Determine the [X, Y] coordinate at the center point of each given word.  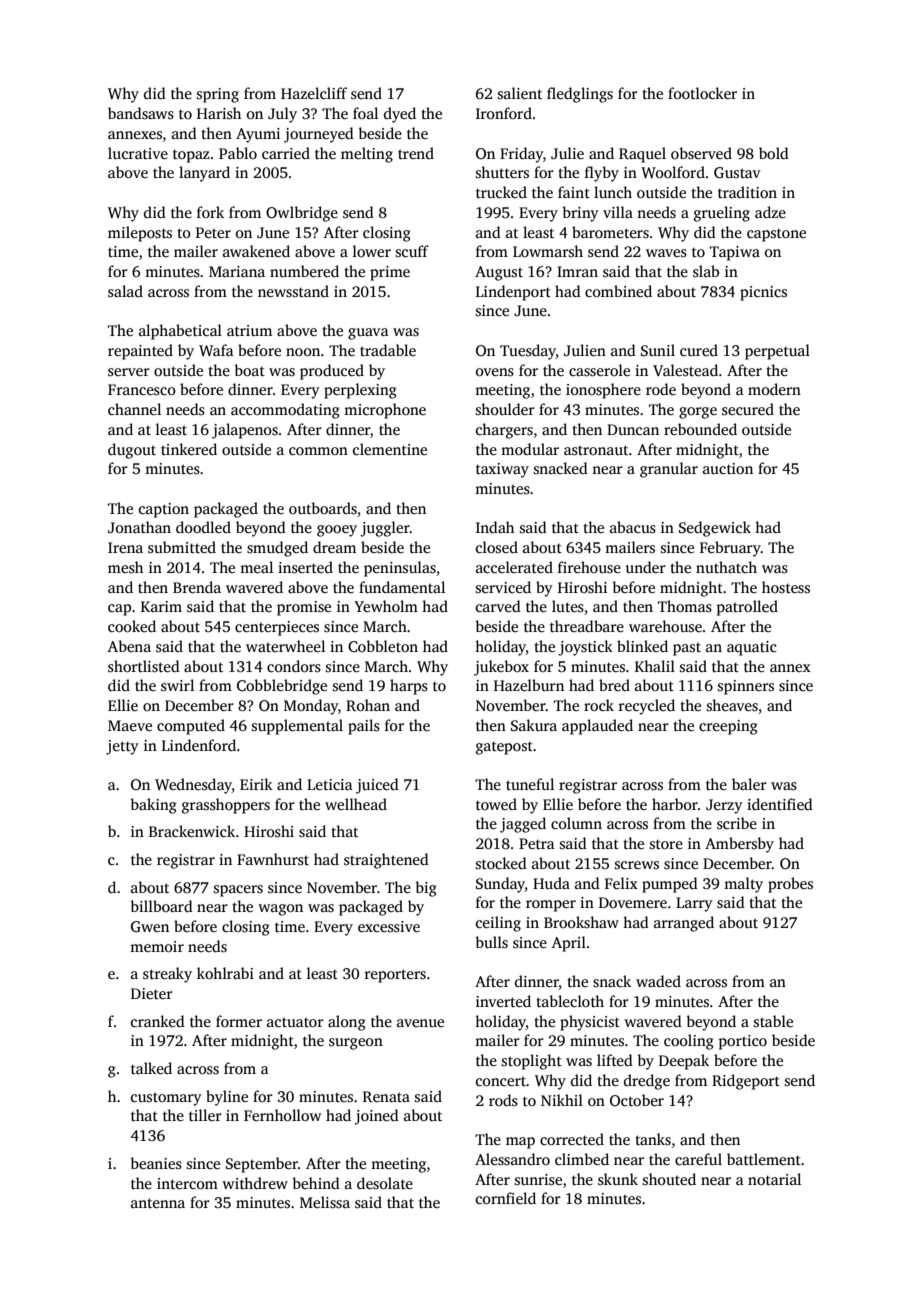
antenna [158, 1203]
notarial [774, 1179]
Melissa [325, 1202]
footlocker [702, 93]
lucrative [138, 153]
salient [520, 93]
